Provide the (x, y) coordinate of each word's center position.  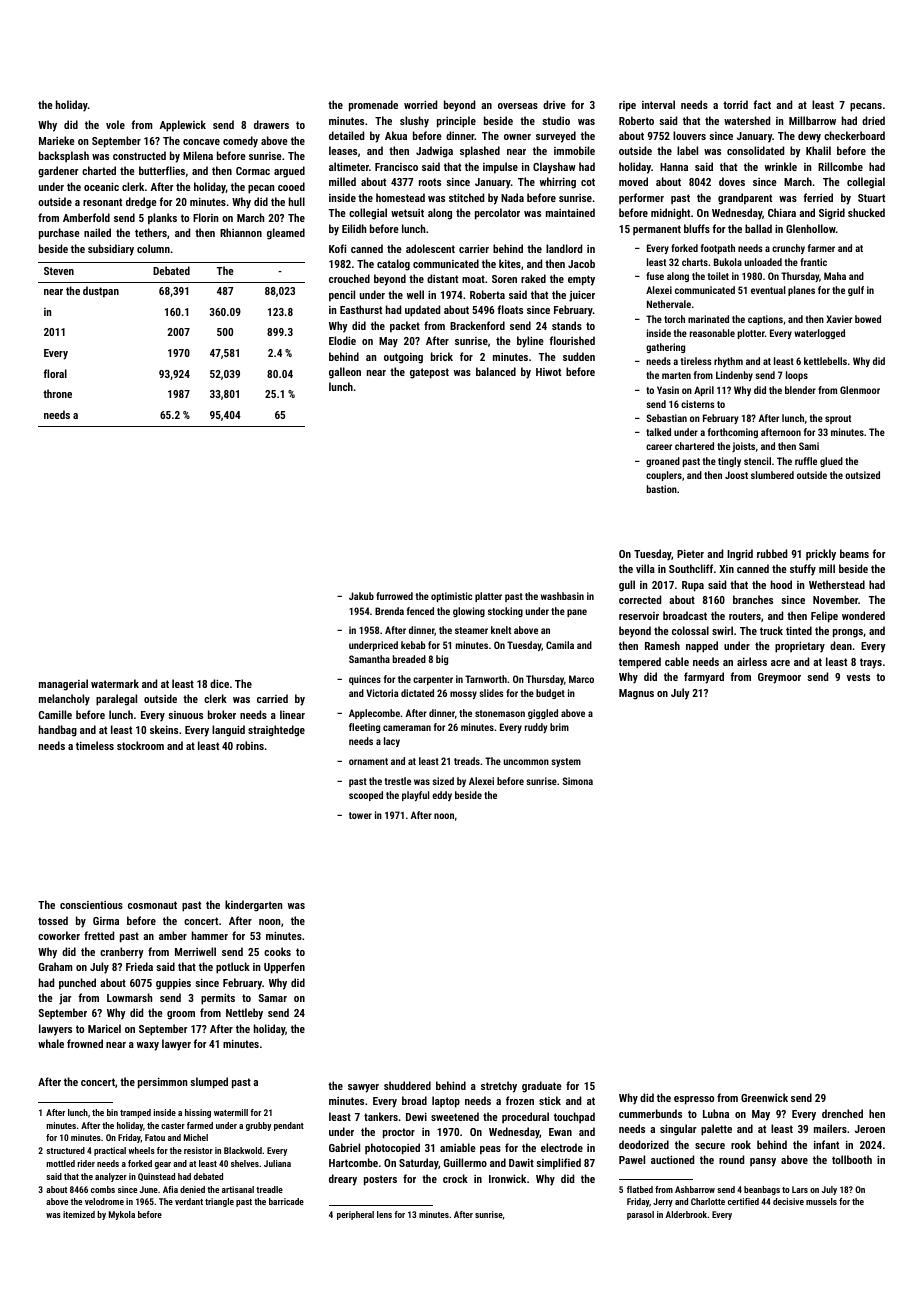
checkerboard (854, 135)
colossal (690, 630)
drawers (271, 124)
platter (488, 597)
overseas (518, 106)
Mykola (122, 1215)
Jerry (663, 1202)
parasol (640, 1215)
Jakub (361, 596)
